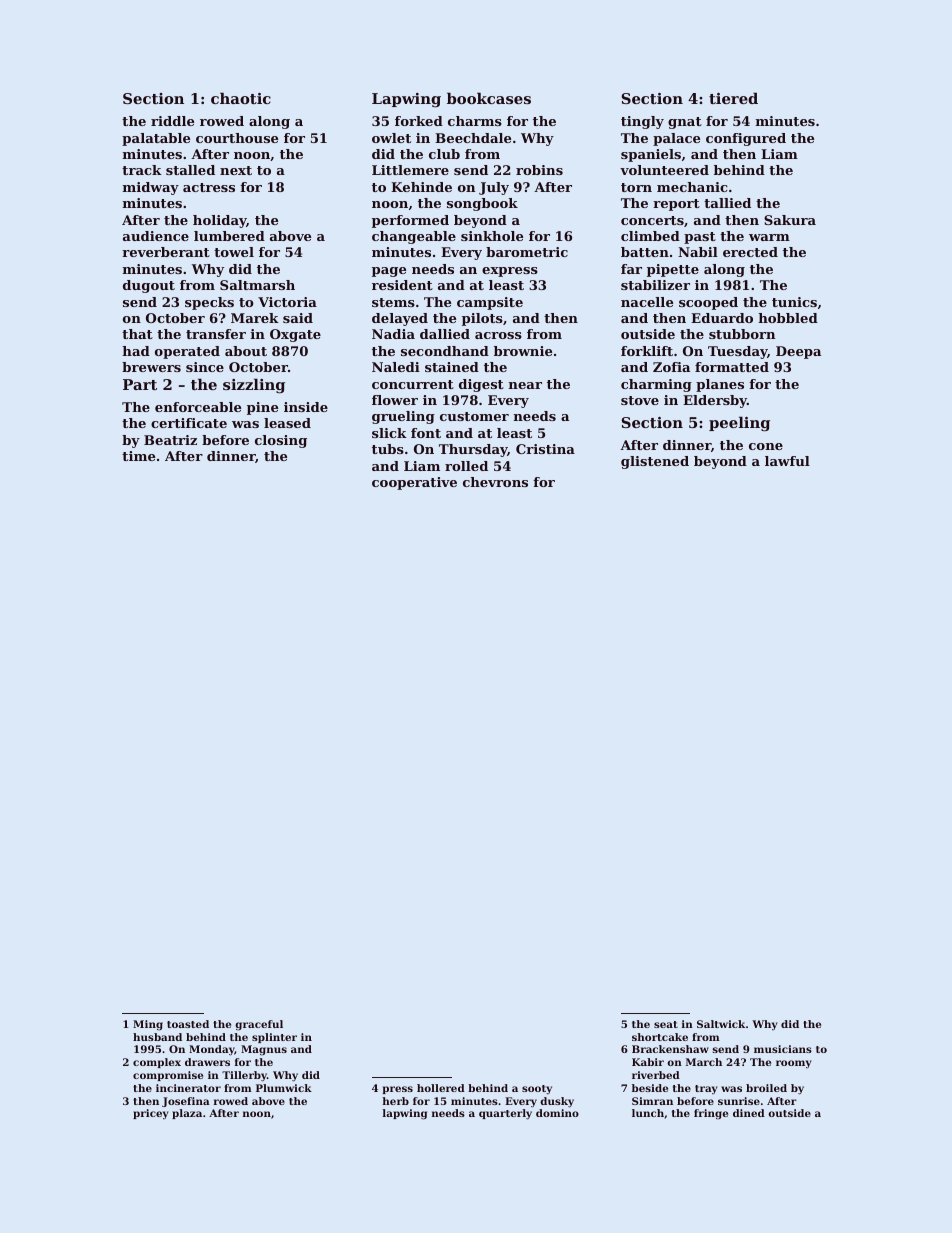 The image size is (952, 1233). Describe the element at coordinates (151, 1114) in the document. I see `pricey` at that location.
